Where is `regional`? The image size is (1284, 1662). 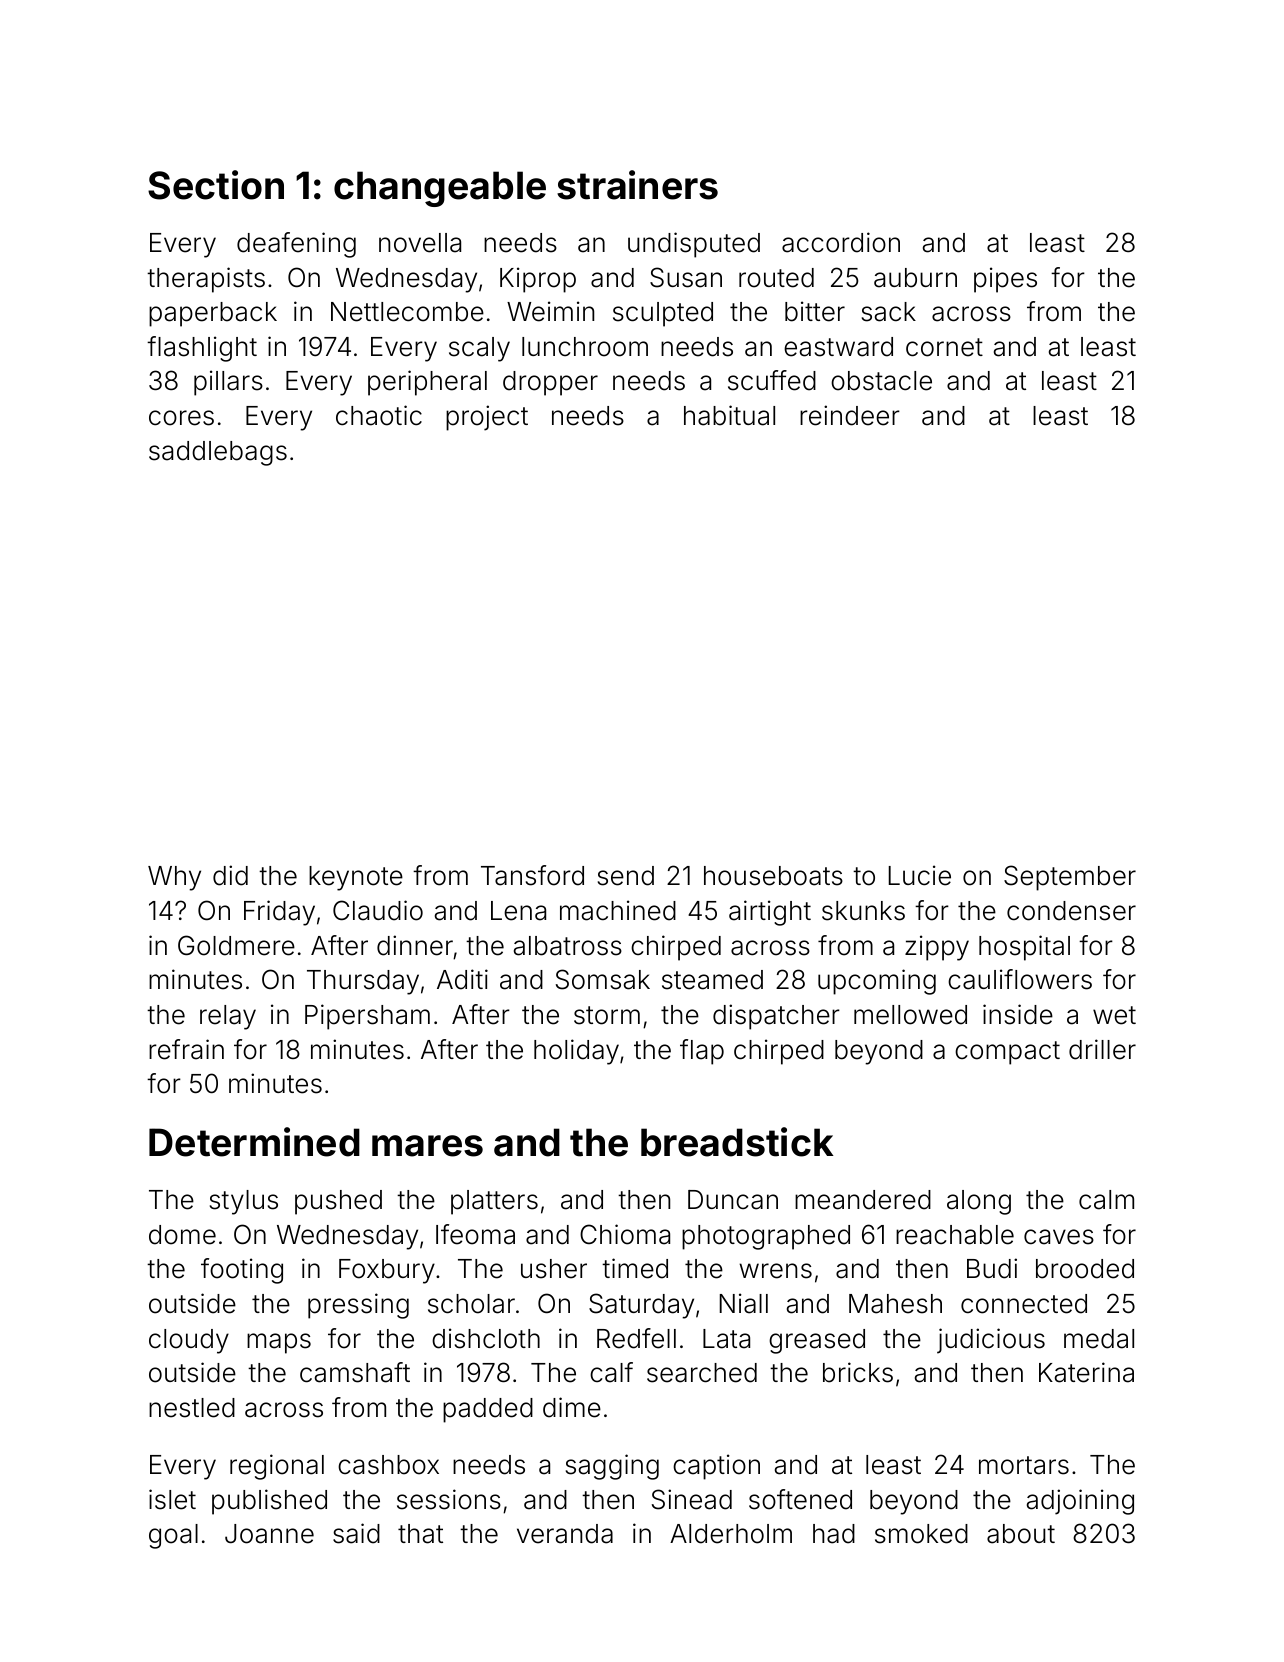
regional is located at coordinates (277, 1467).
